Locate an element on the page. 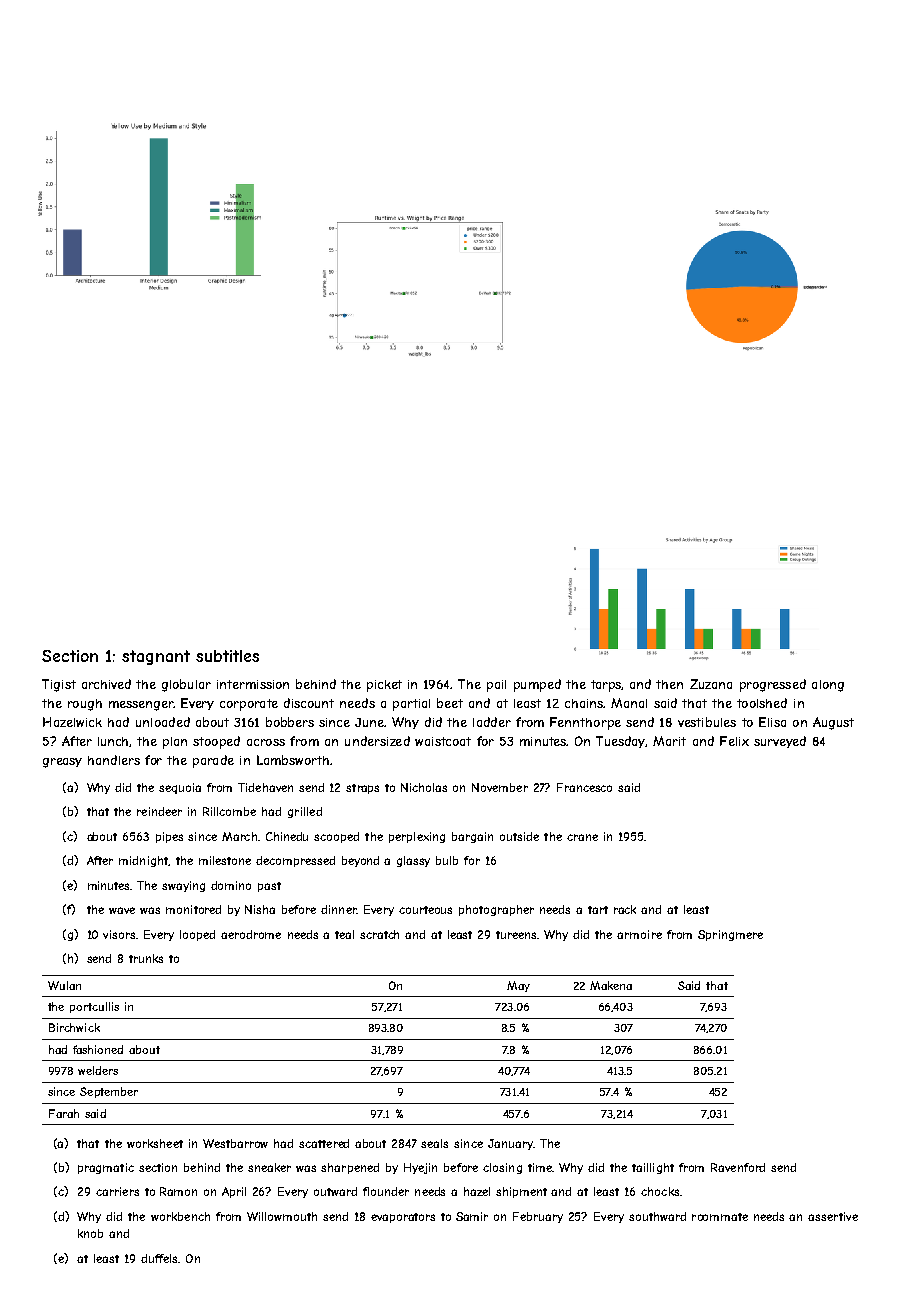 This document has width=908, height=1316. surveyed is located at coordinates (780, 742).
